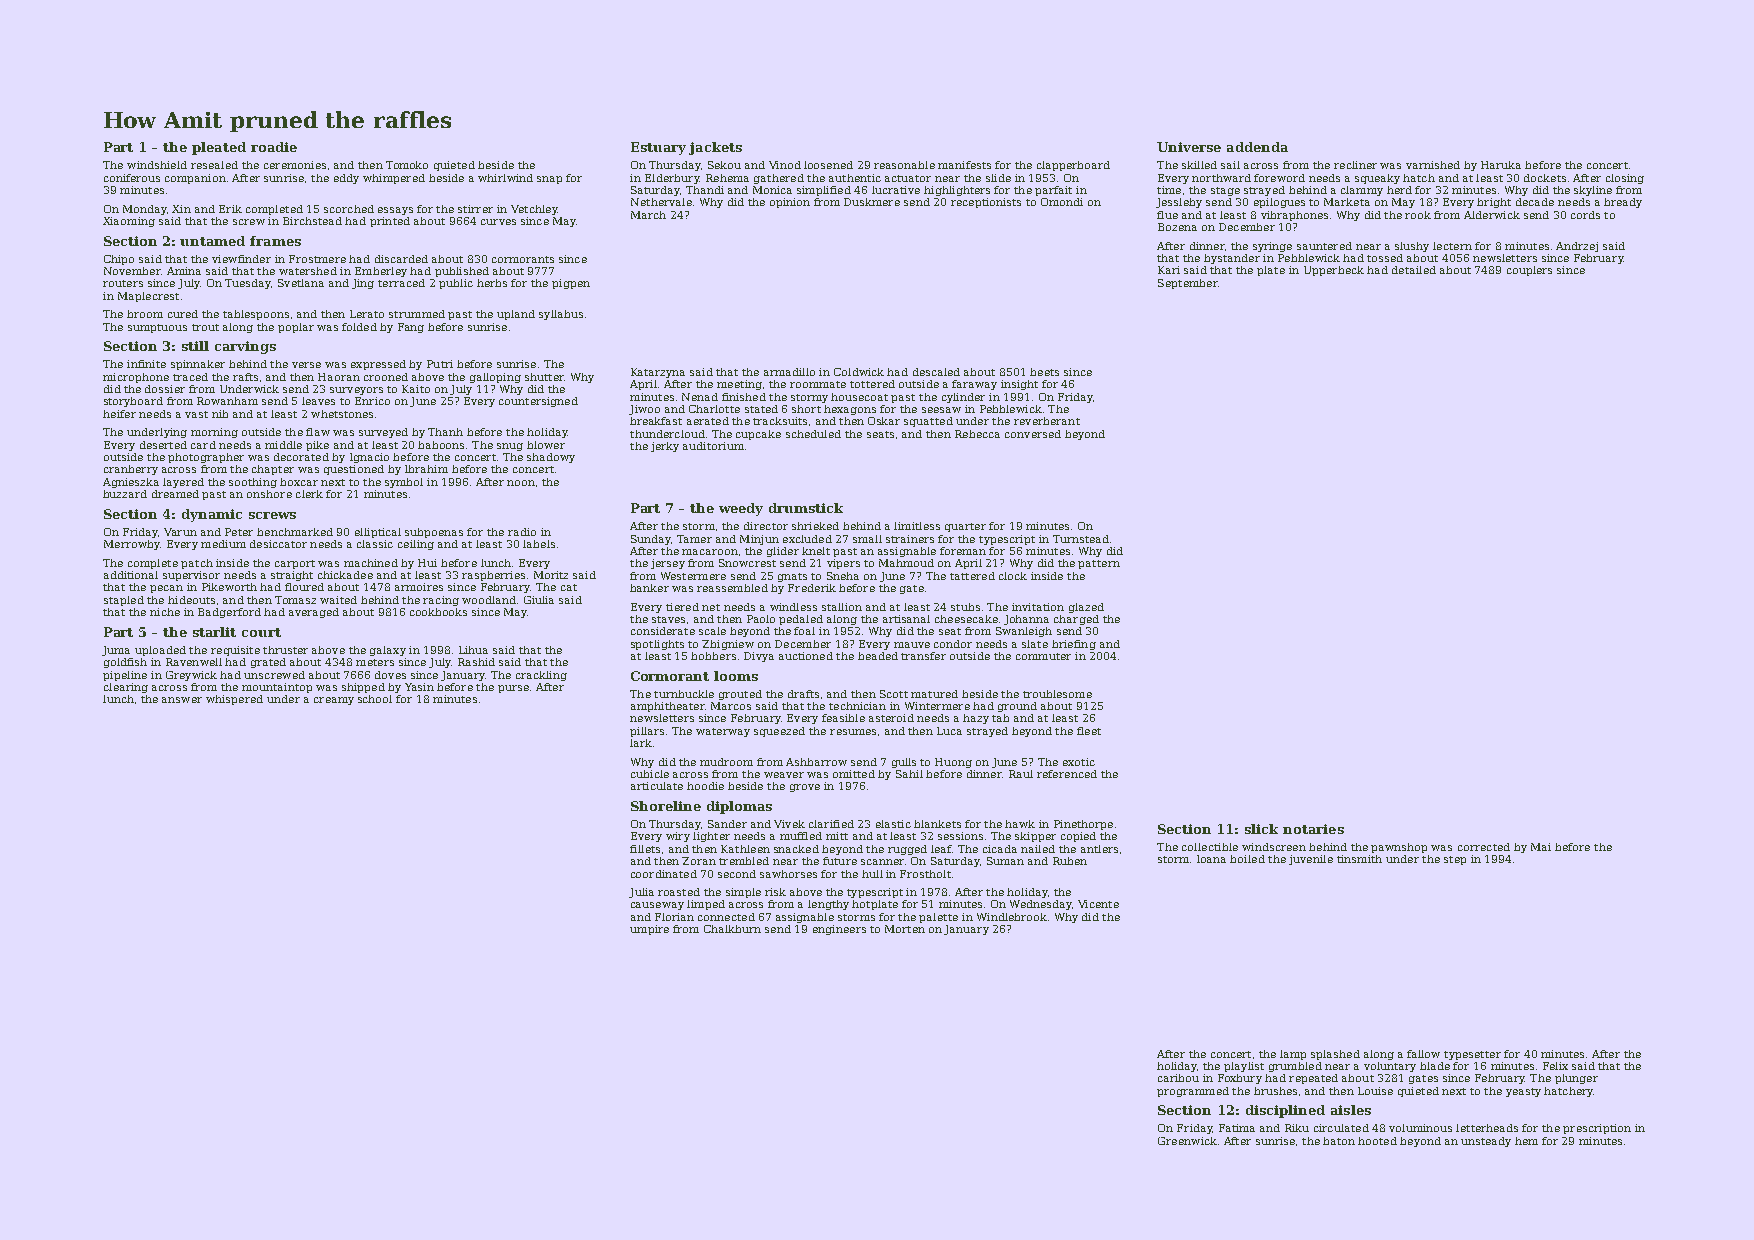 The height and width of the image is (1240, 1754). Describe the element at coordinates (1414, 270) in the image. I see `detailed` at that location.
